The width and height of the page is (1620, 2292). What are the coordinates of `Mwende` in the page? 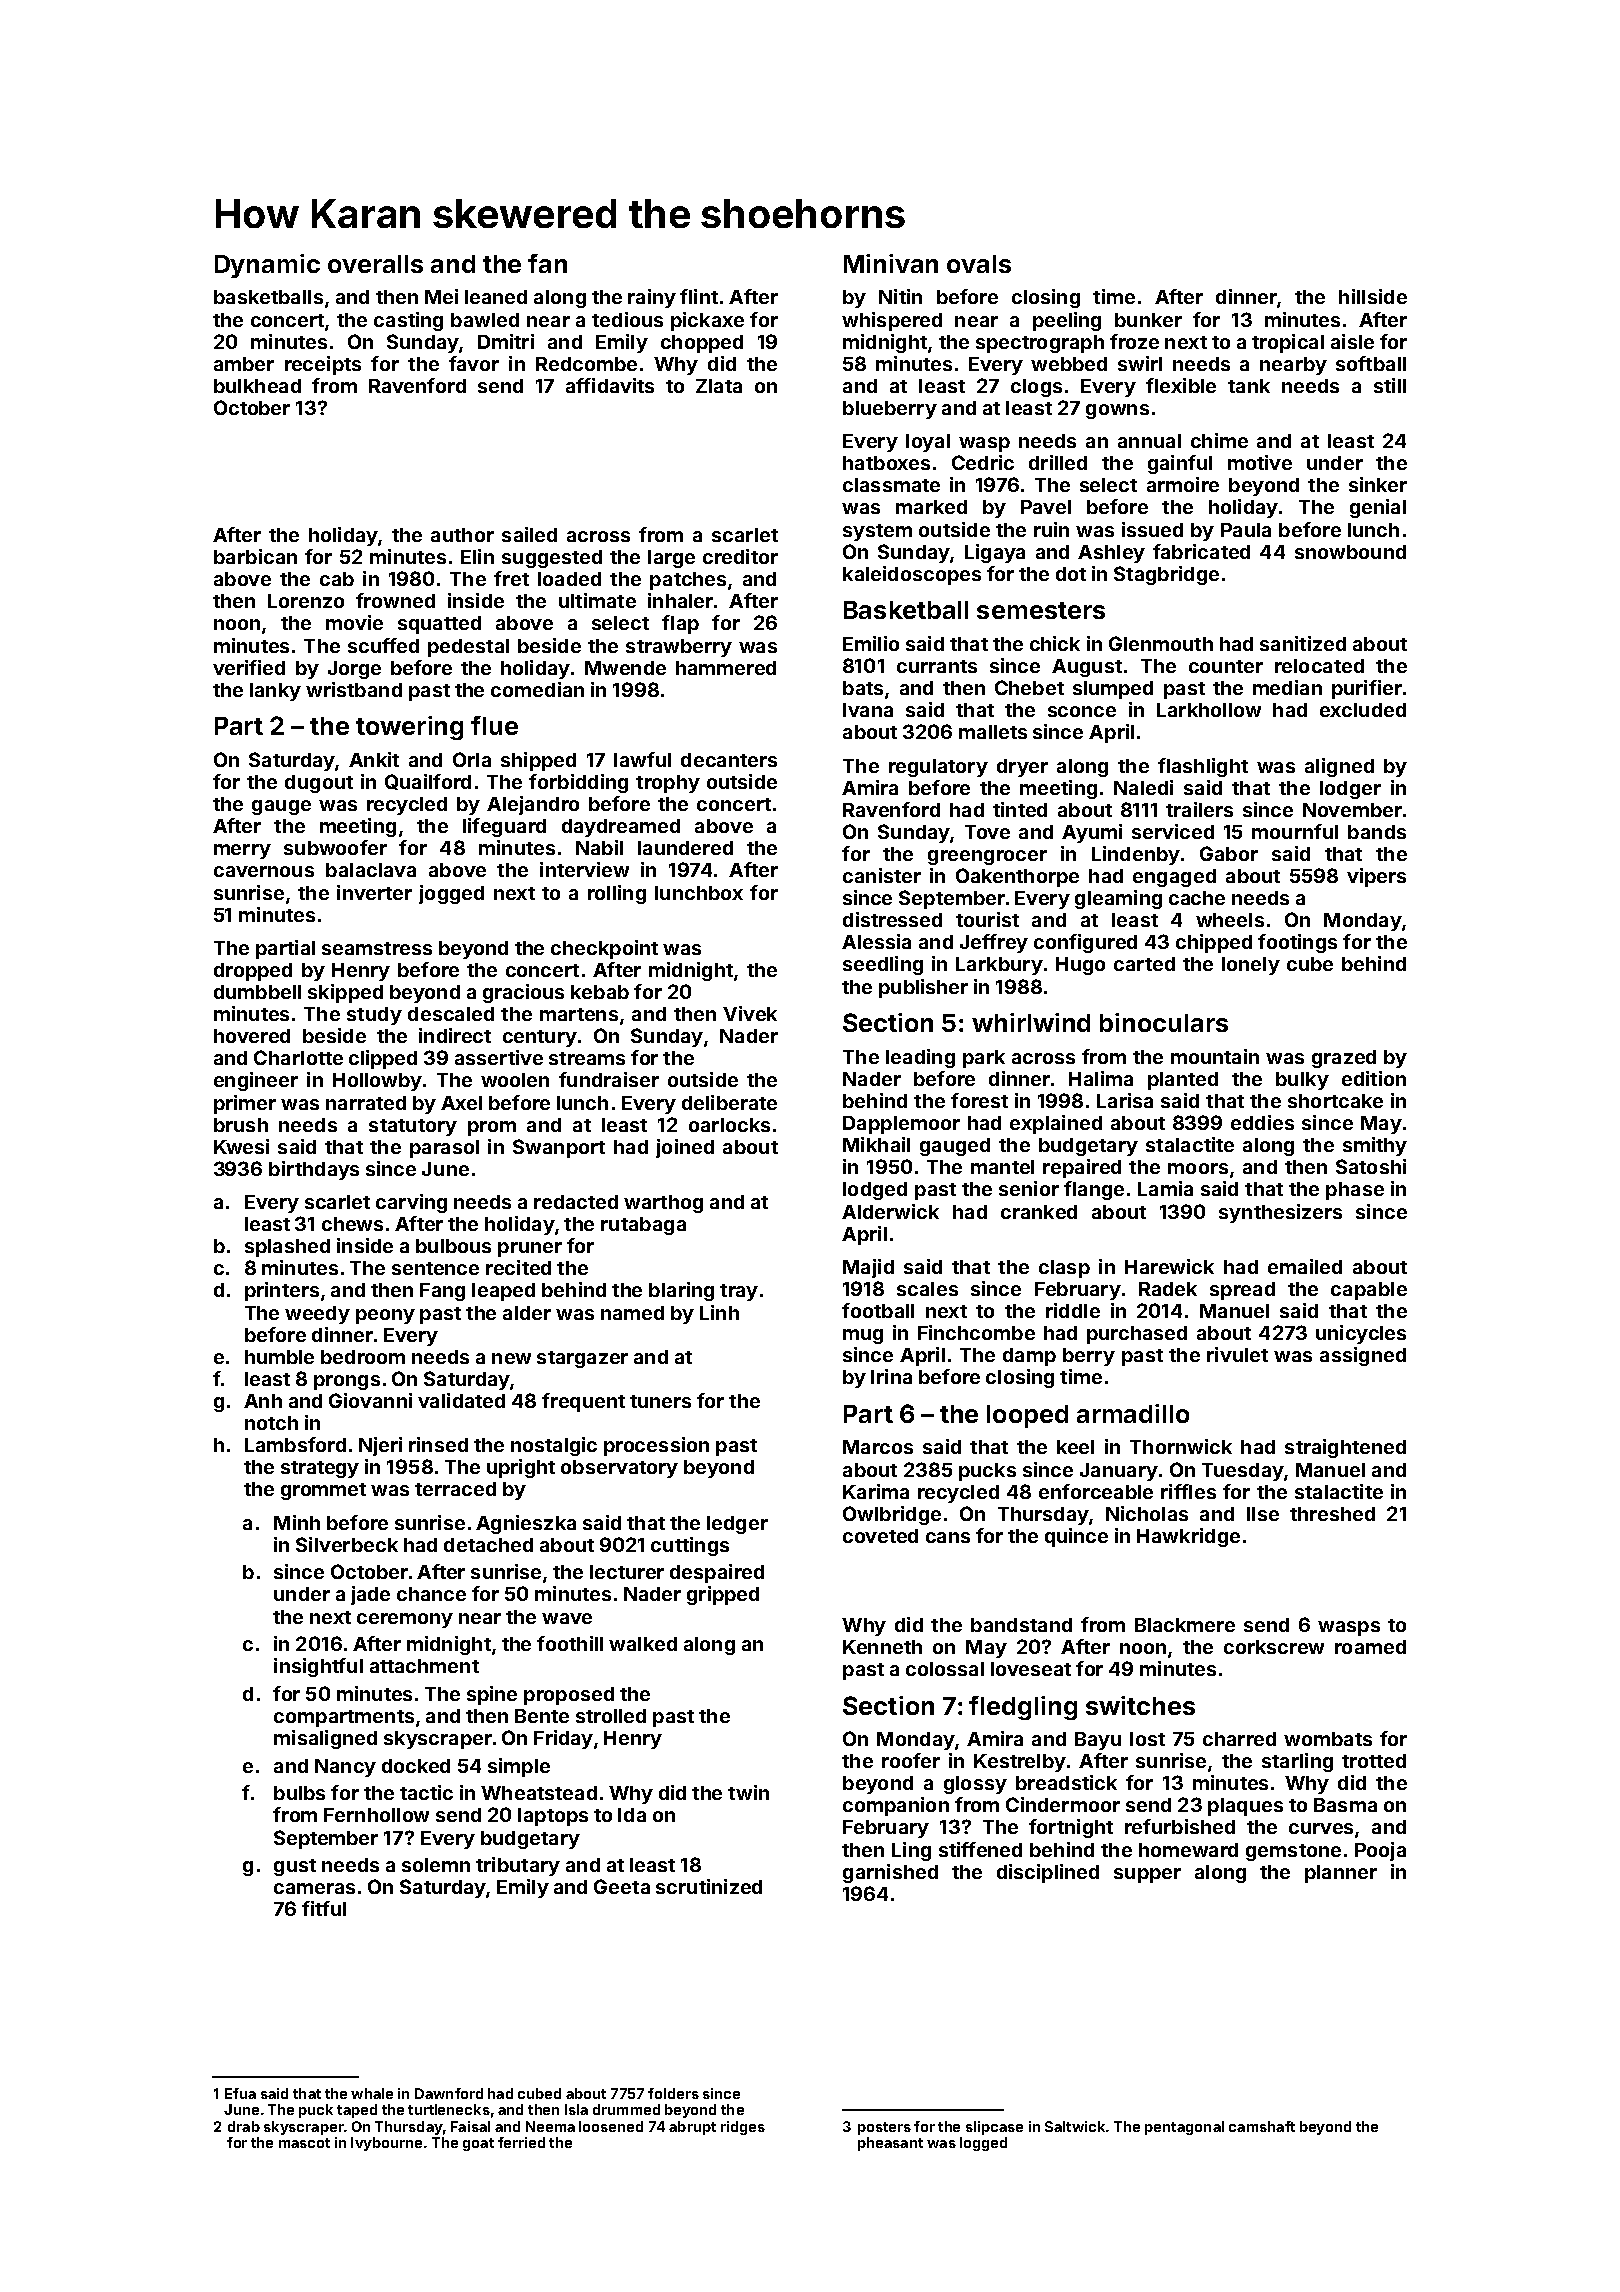 It's located at (625, 668).
